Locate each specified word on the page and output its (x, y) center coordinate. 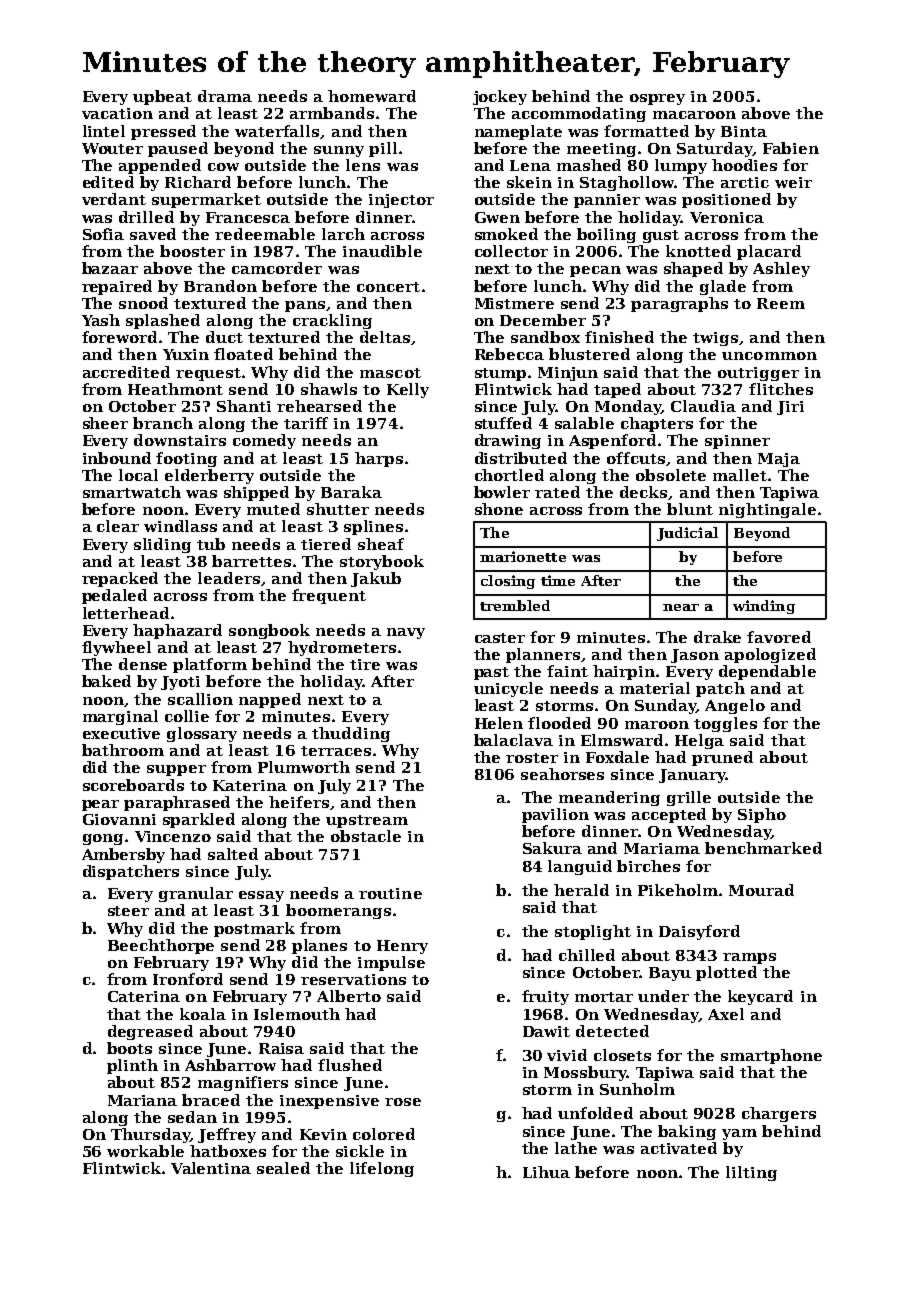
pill (383, 149)
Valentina (211, 1168)
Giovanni (119, 819)
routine (390, 893)
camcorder (277, 268)
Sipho (762, 815)
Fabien (791, 148)
